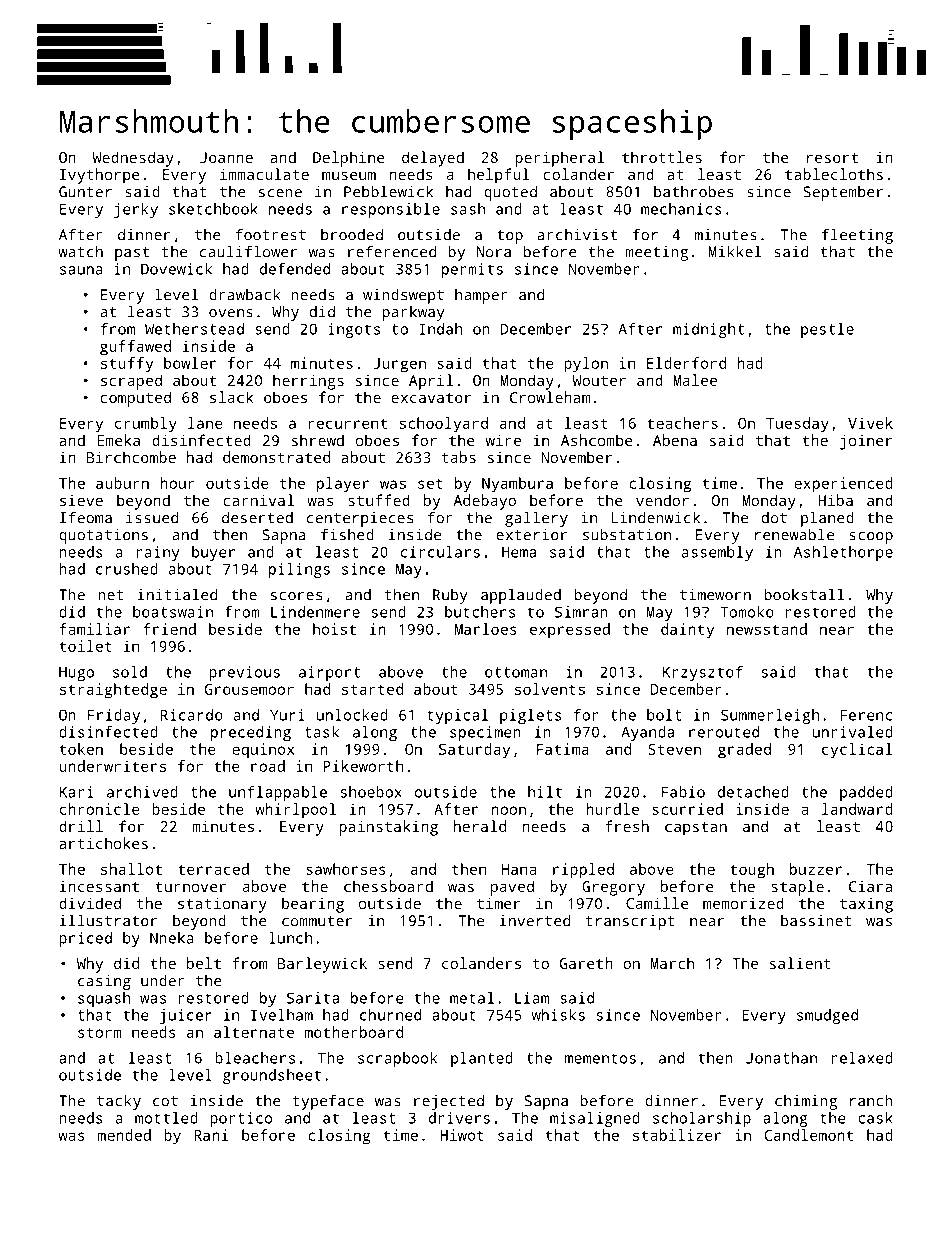  What do you see at coordinates (462, 1135) in the page?
I see `Hiwot` at bounding box center [462, 1135].
